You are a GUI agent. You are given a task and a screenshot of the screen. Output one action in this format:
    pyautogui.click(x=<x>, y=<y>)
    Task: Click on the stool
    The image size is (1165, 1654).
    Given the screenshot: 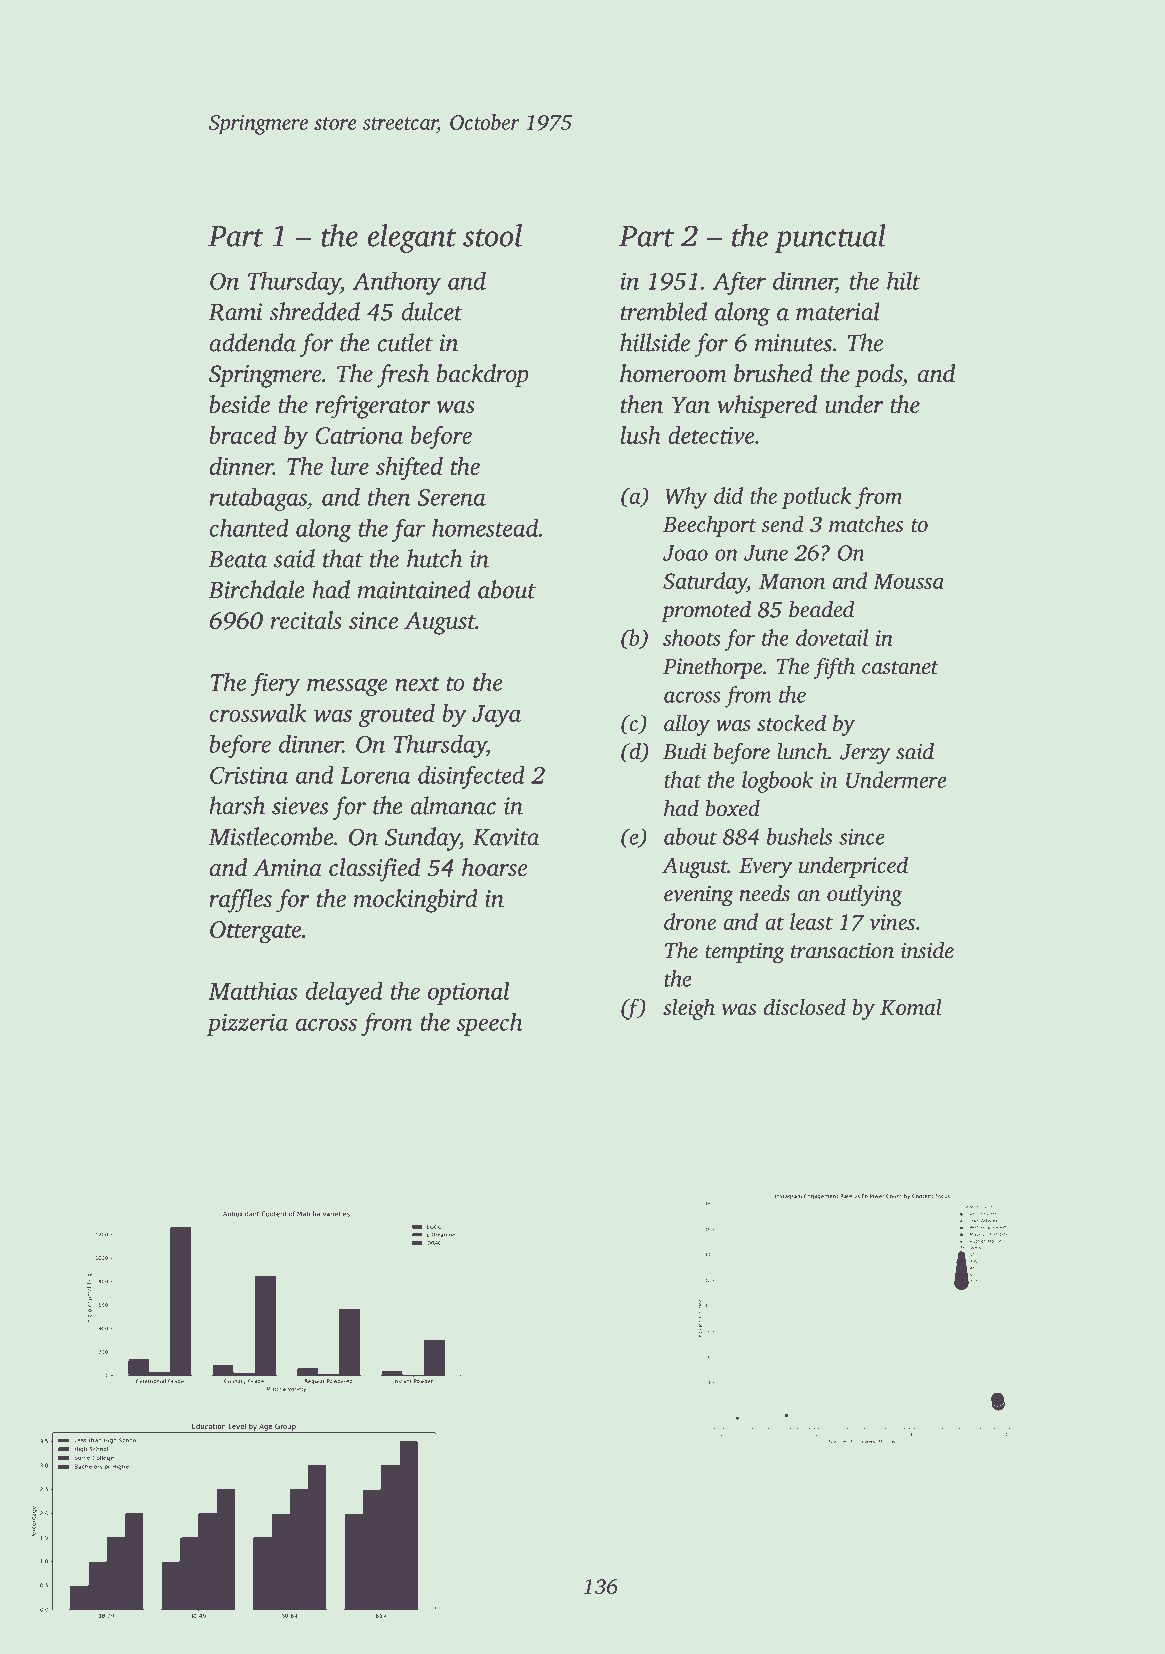 What is the action you would take?
    pyautogui.click(x=492, y=235)
